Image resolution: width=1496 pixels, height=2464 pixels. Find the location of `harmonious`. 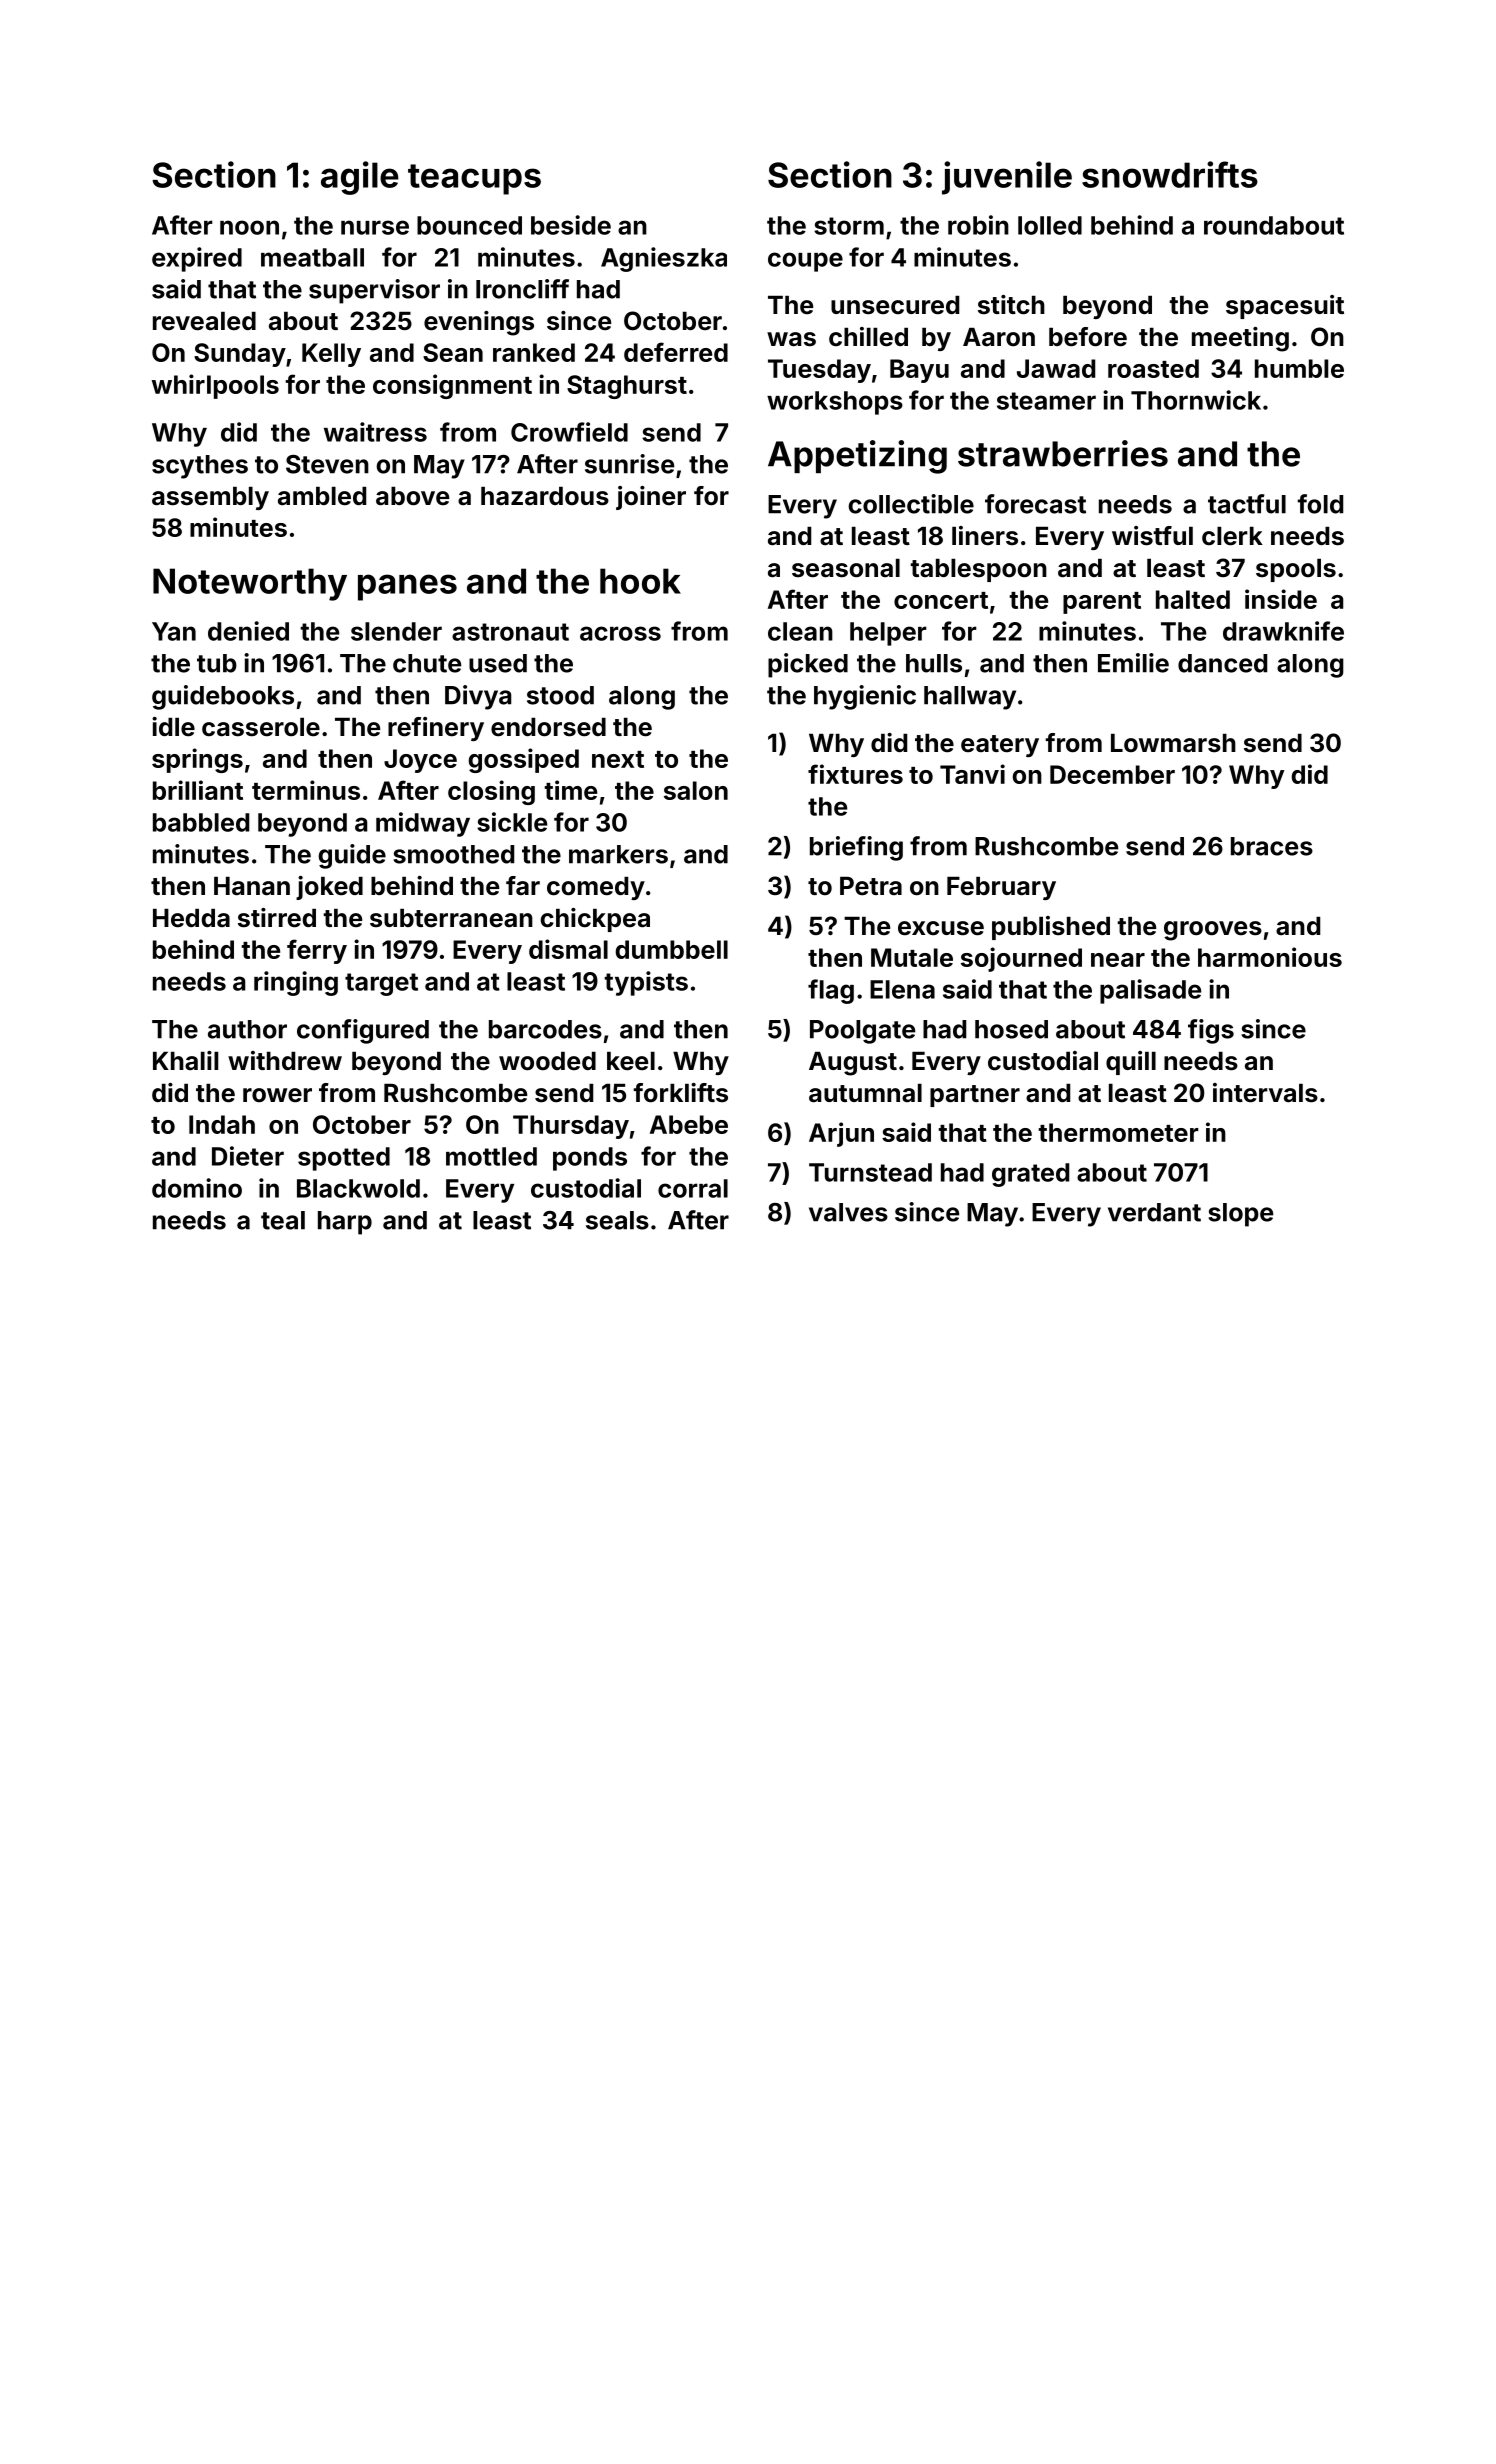

harmonious is located at coordinates (1270, 957).
